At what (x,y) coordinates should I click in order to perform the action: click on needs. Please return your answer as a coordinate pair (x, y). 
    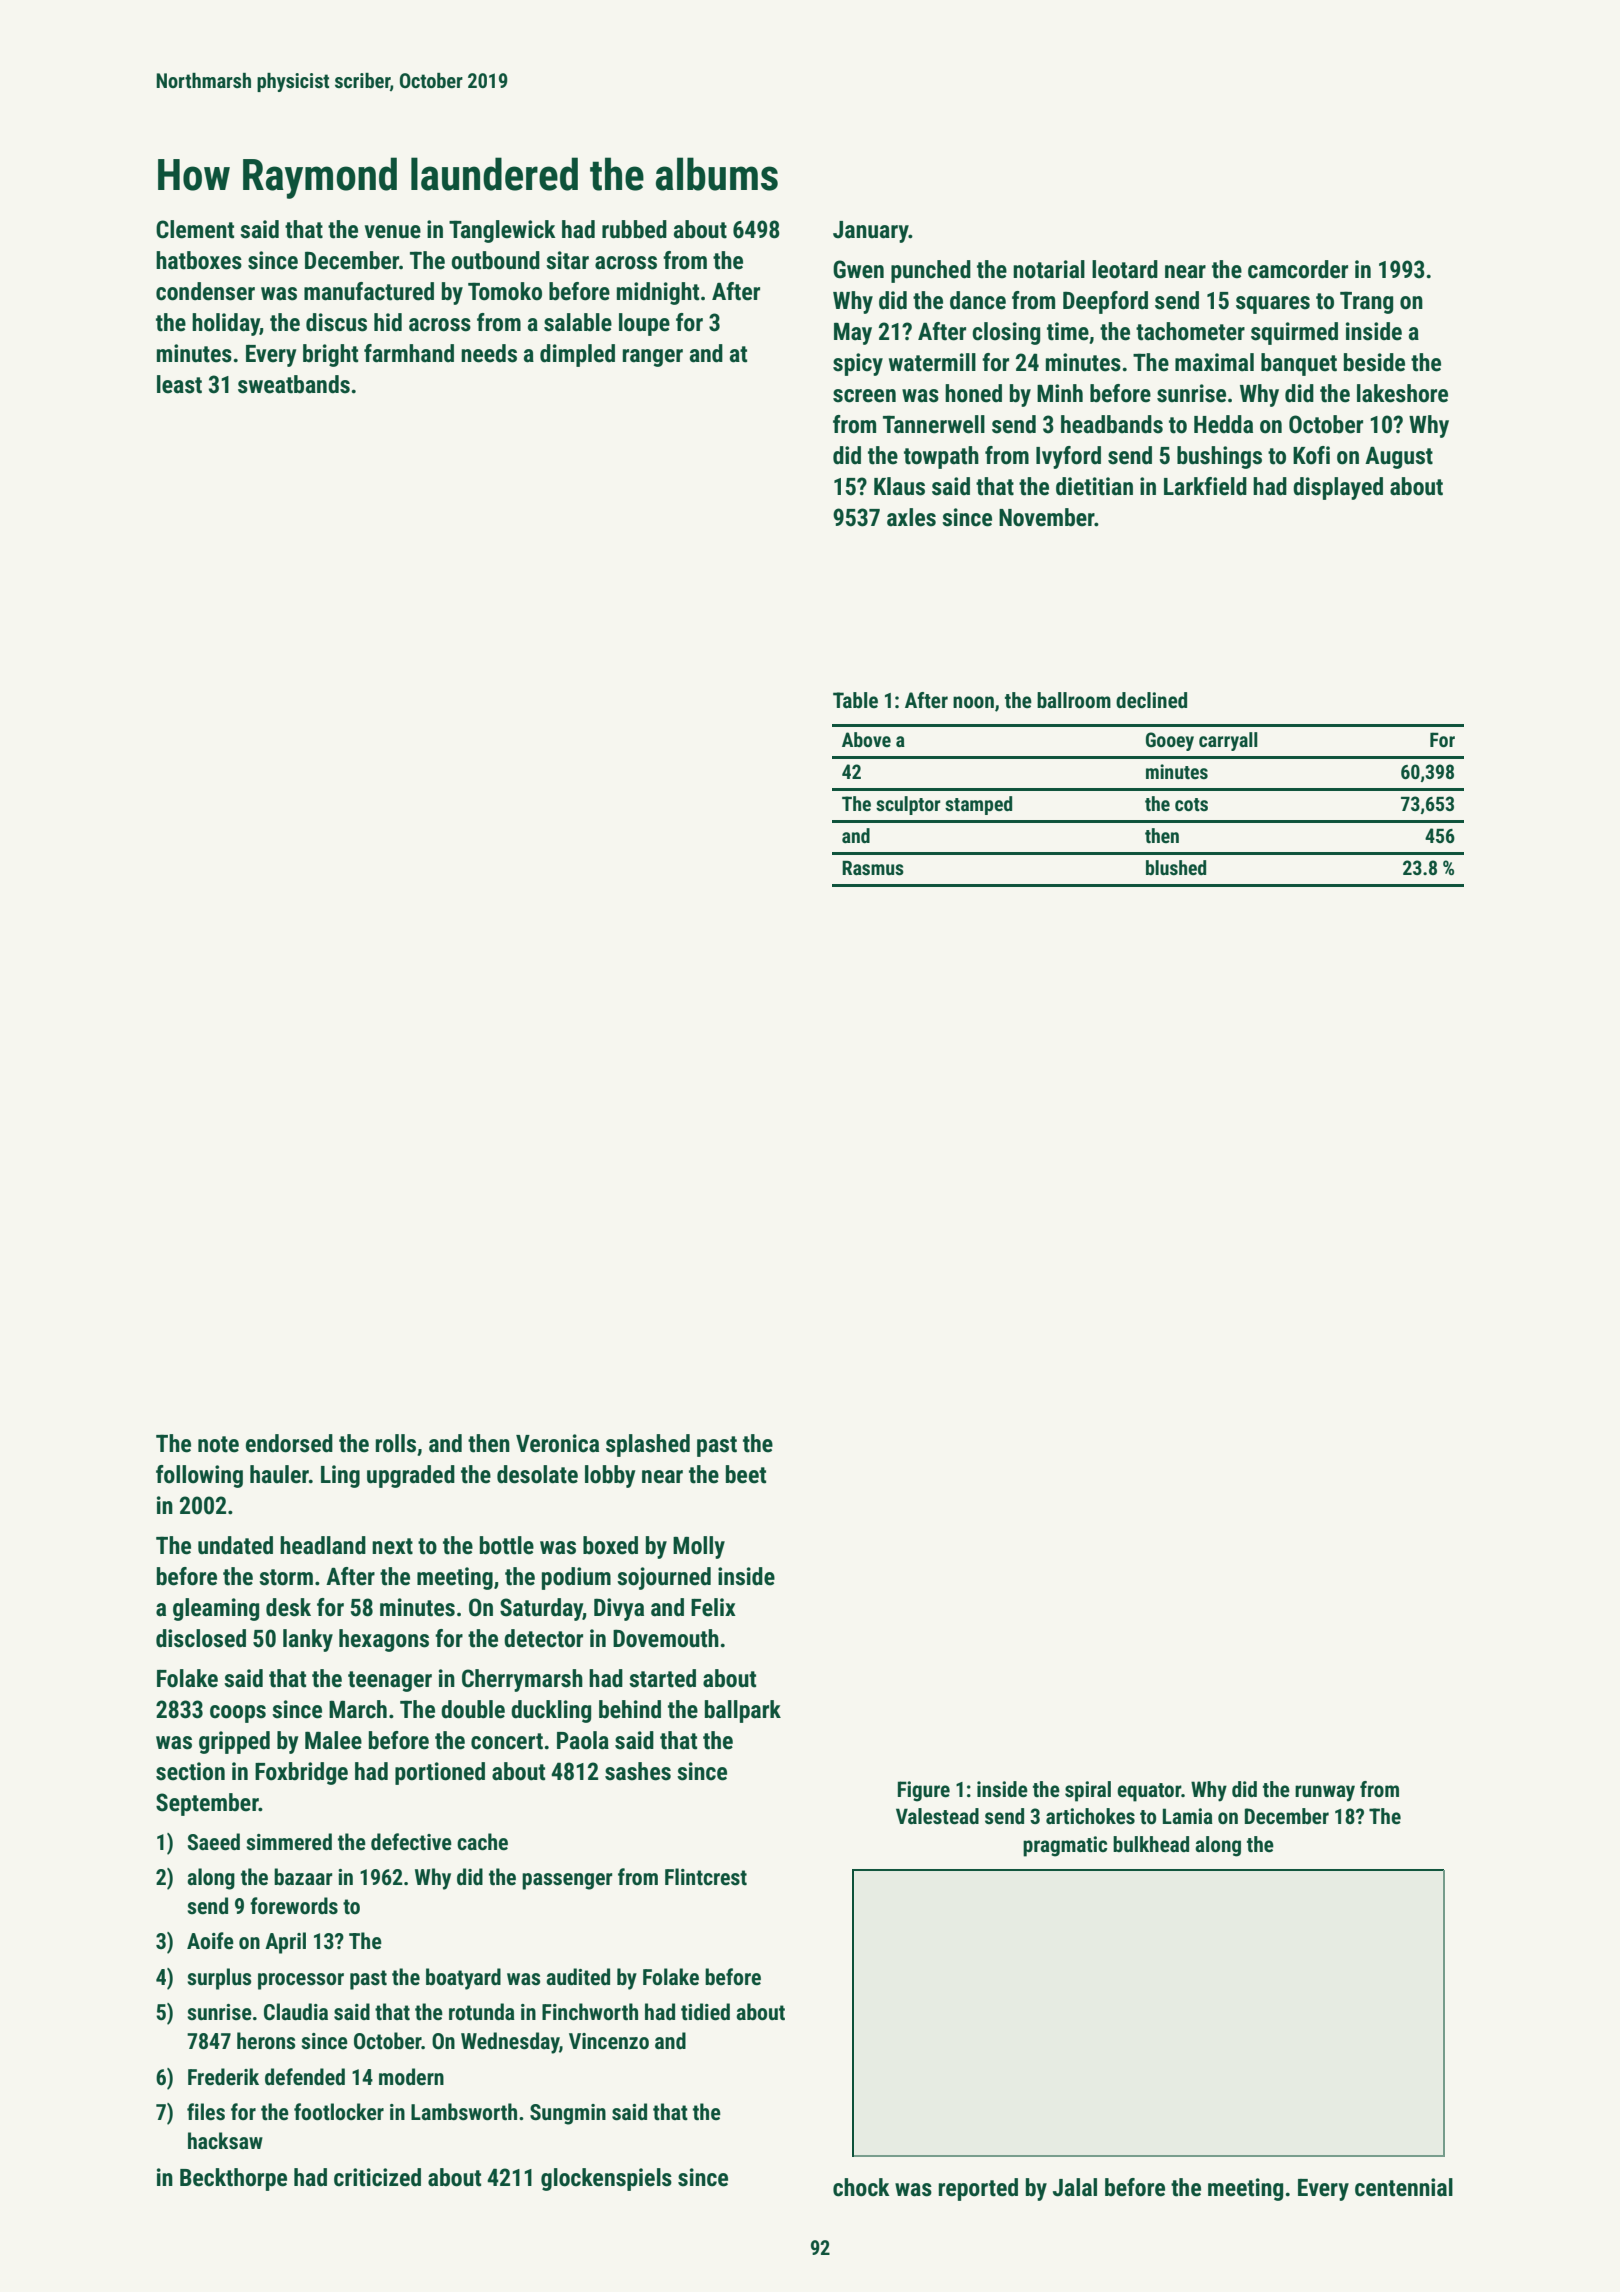
    Looking at the image, I should click on (489, 353).
